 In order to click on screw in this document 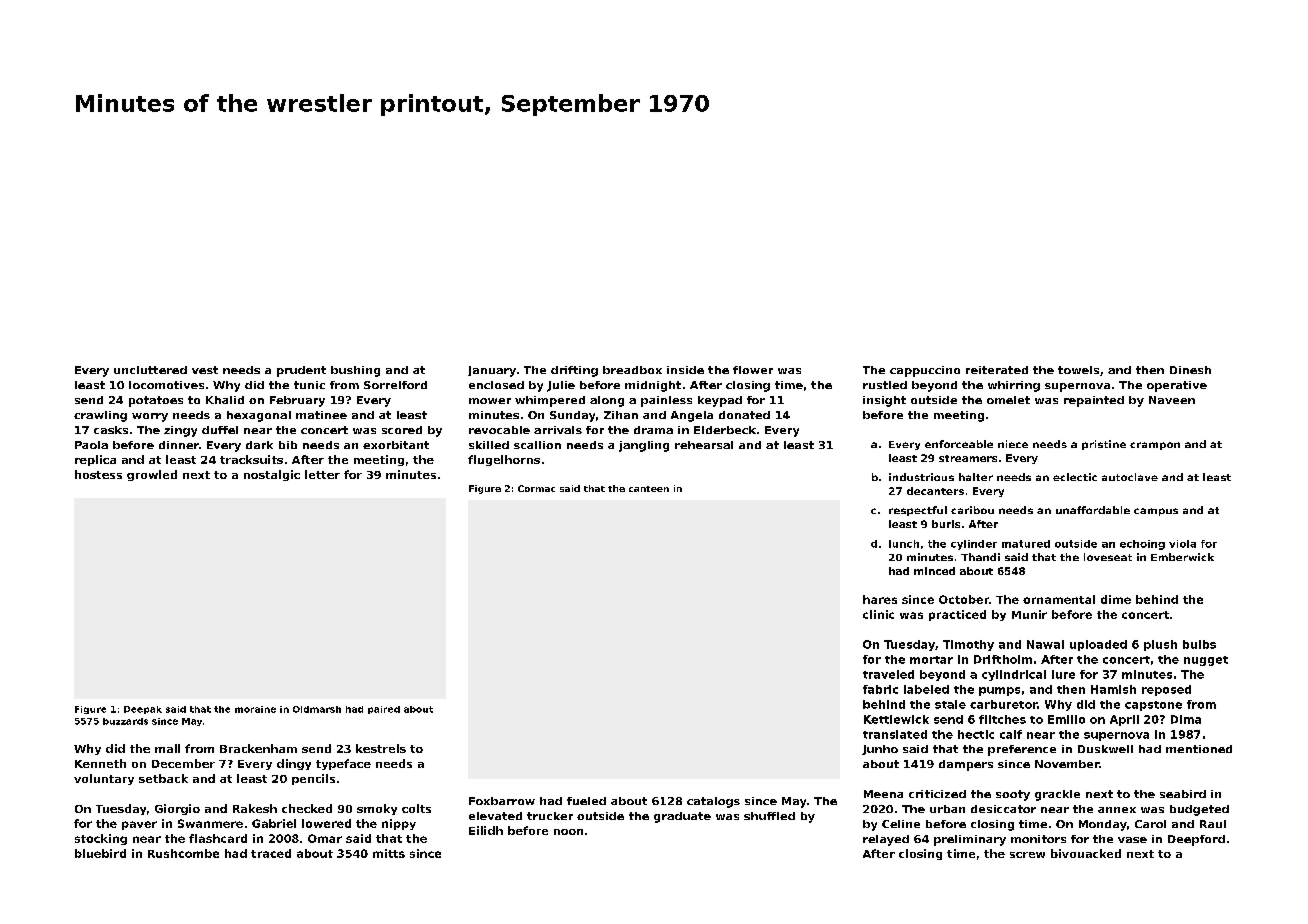, I will do `click(1027, 855)`.
